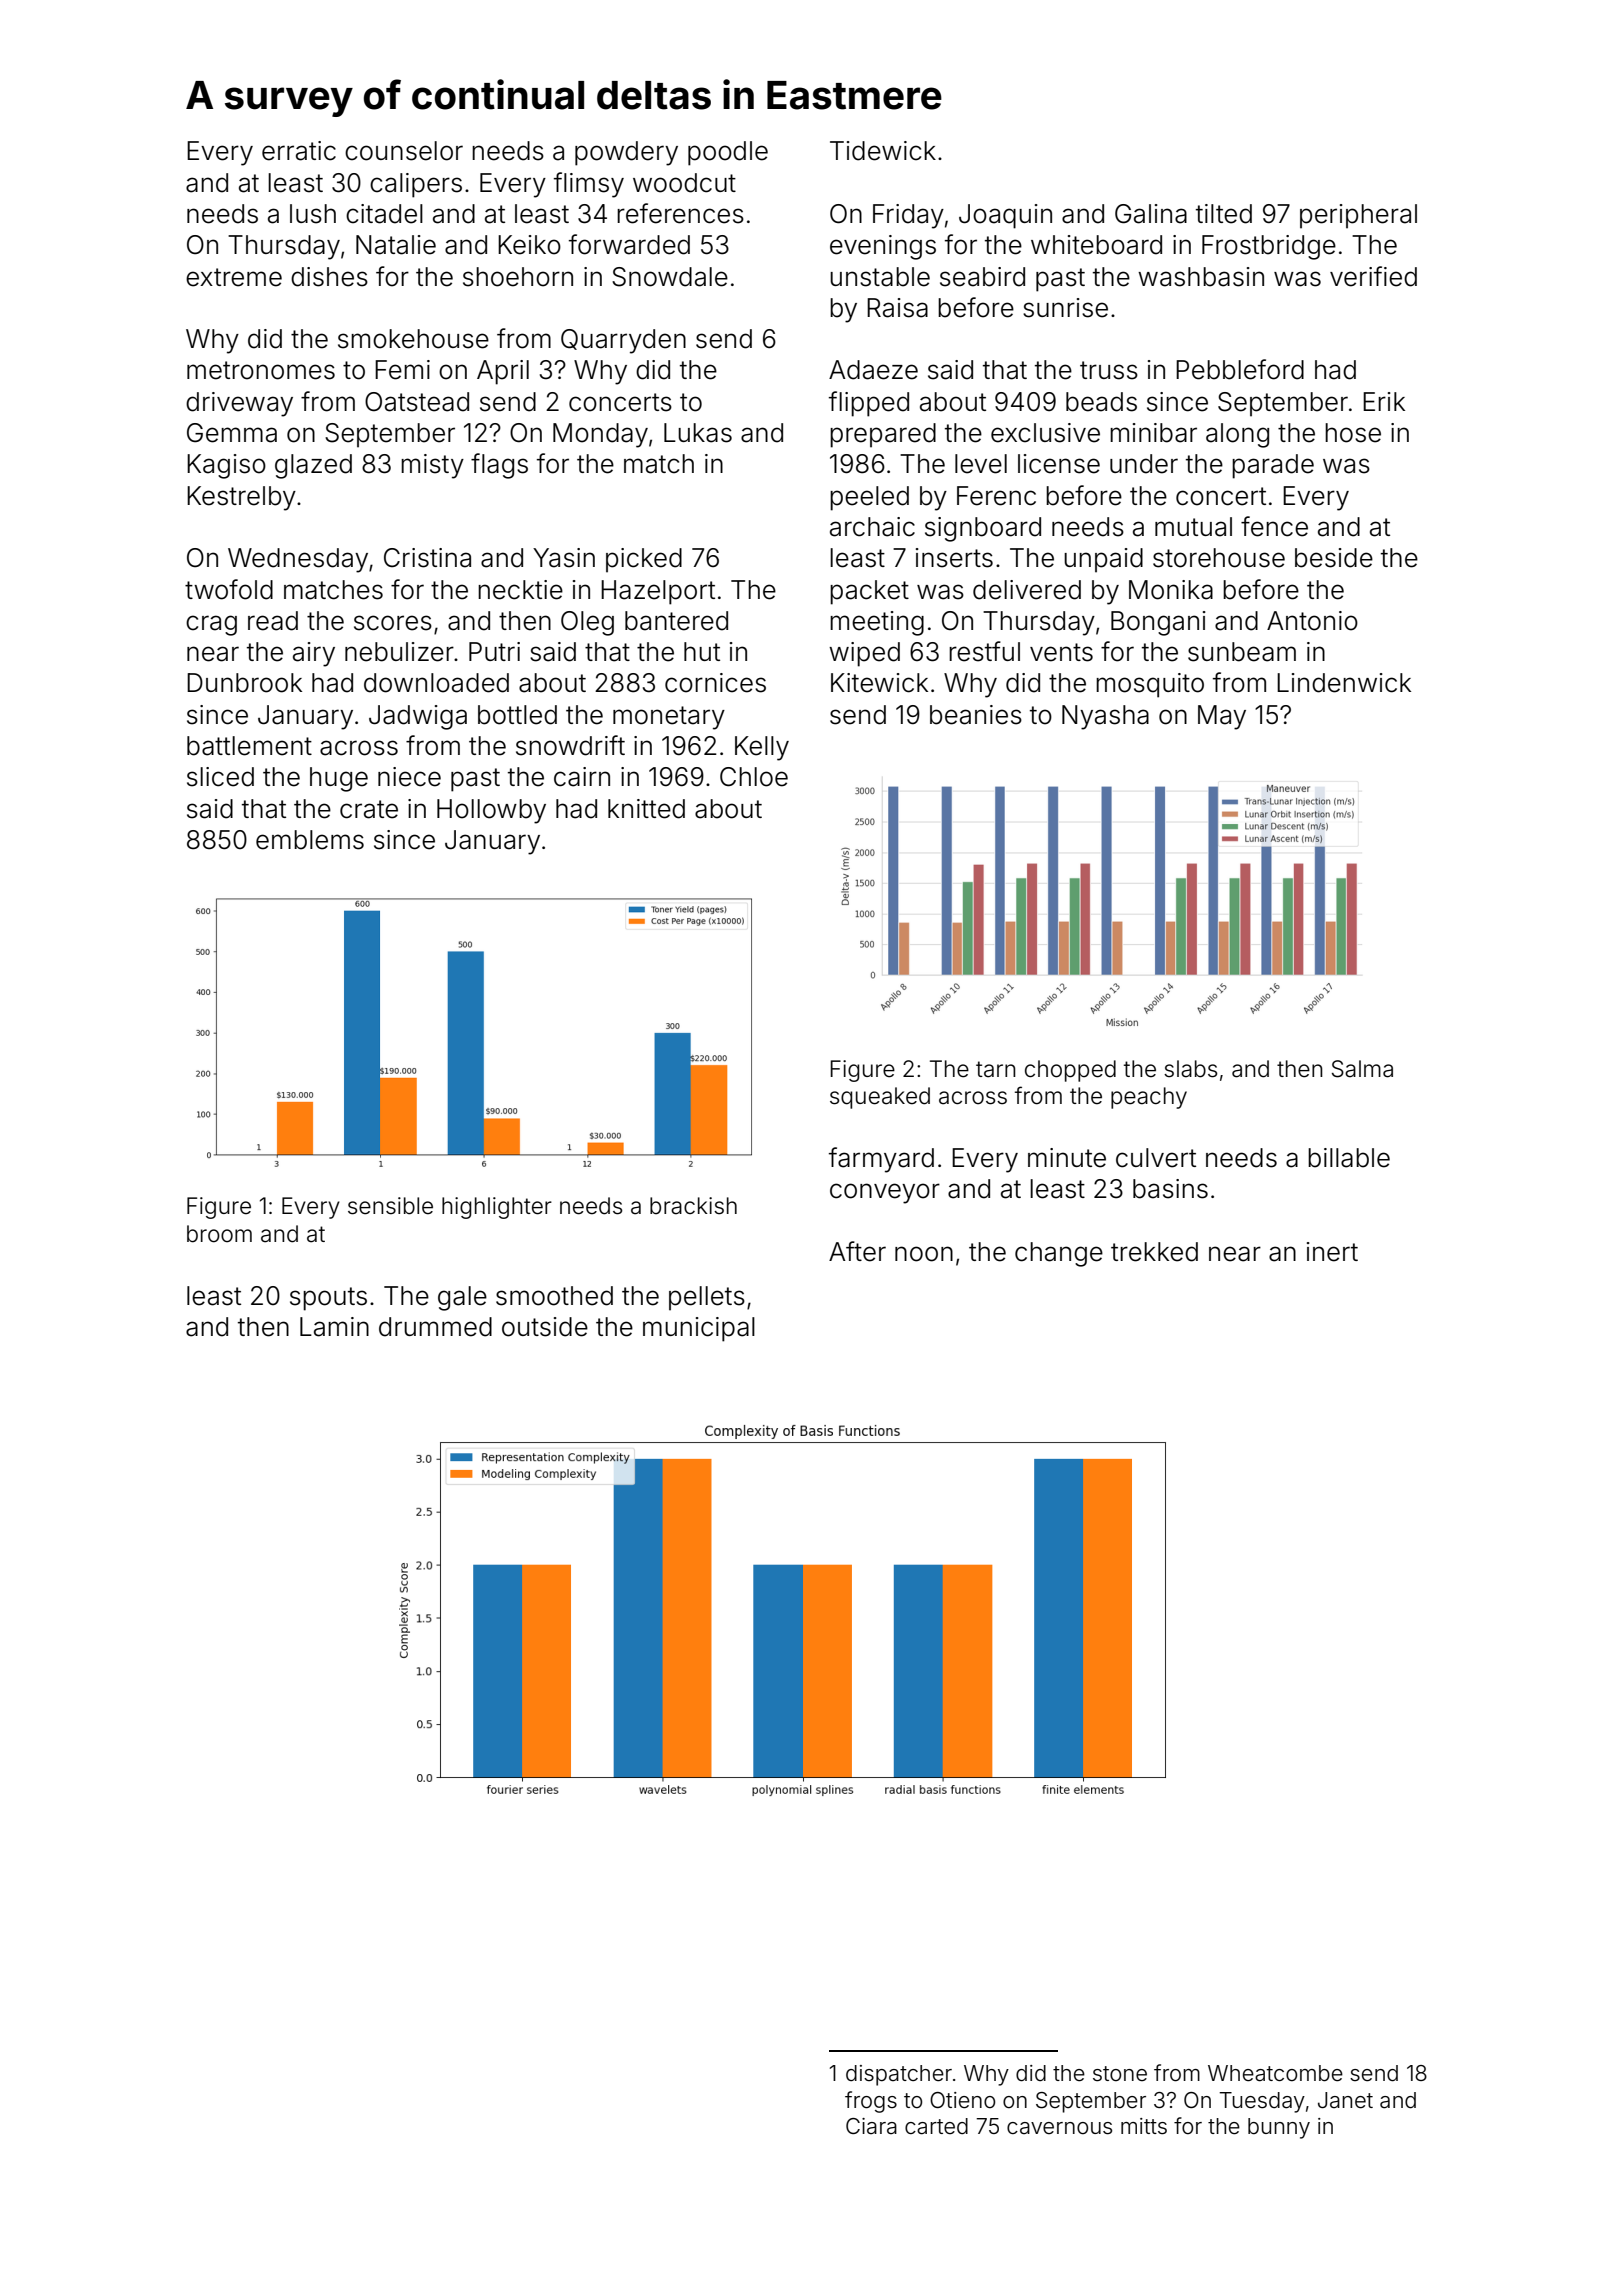 The width and height of the page is (1620, 2292). Describe the element at coordinates (545, 1327) in the page. I see `outside` at that location.
